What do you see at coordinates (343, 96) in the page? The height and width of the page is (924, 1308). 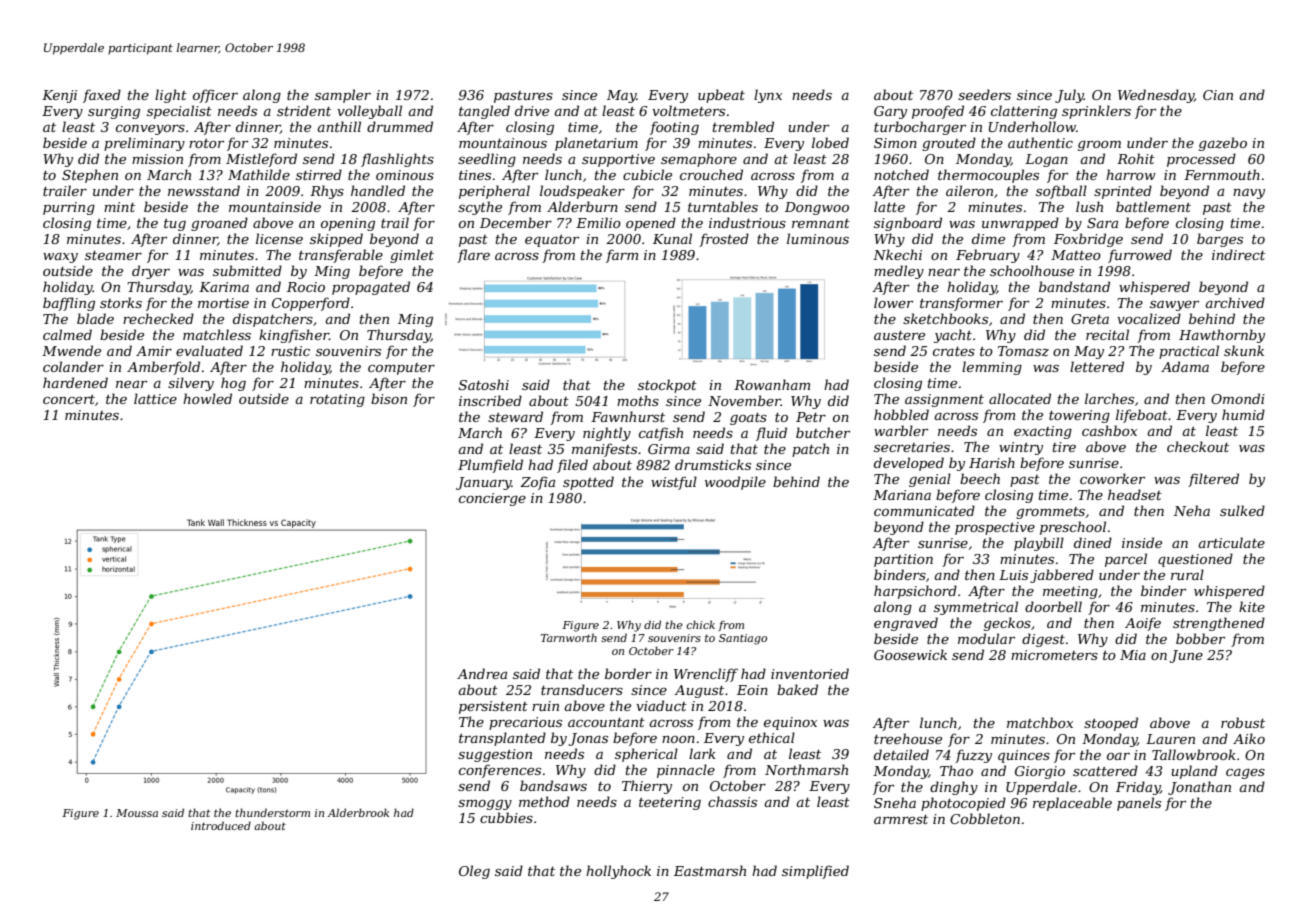 I see `sampler` at bounding box center [343, 96].
